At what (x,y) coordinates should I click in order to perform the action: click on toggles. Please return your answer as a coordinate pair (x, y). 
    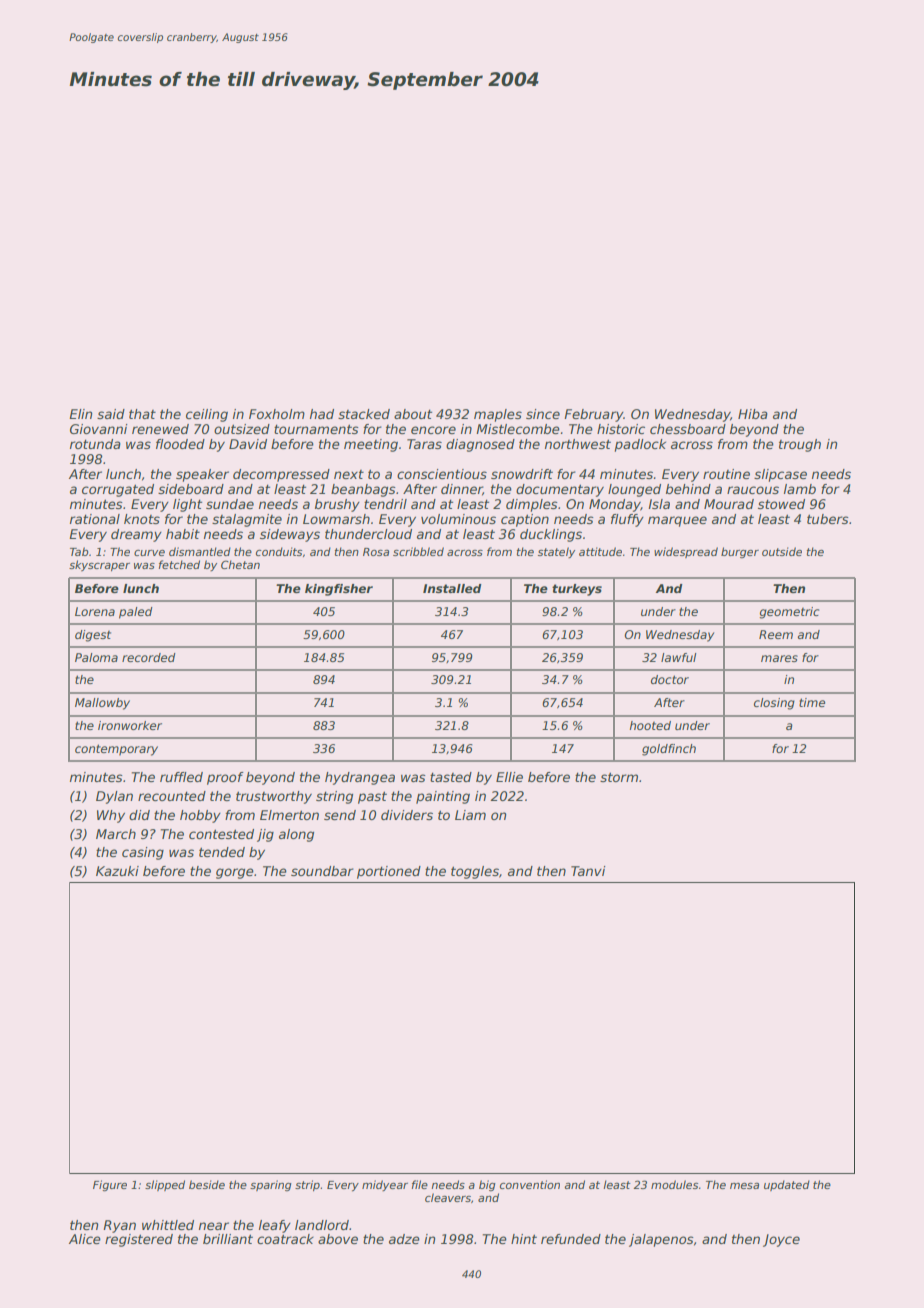
    Looking at the image, I should click on (475, 872).
